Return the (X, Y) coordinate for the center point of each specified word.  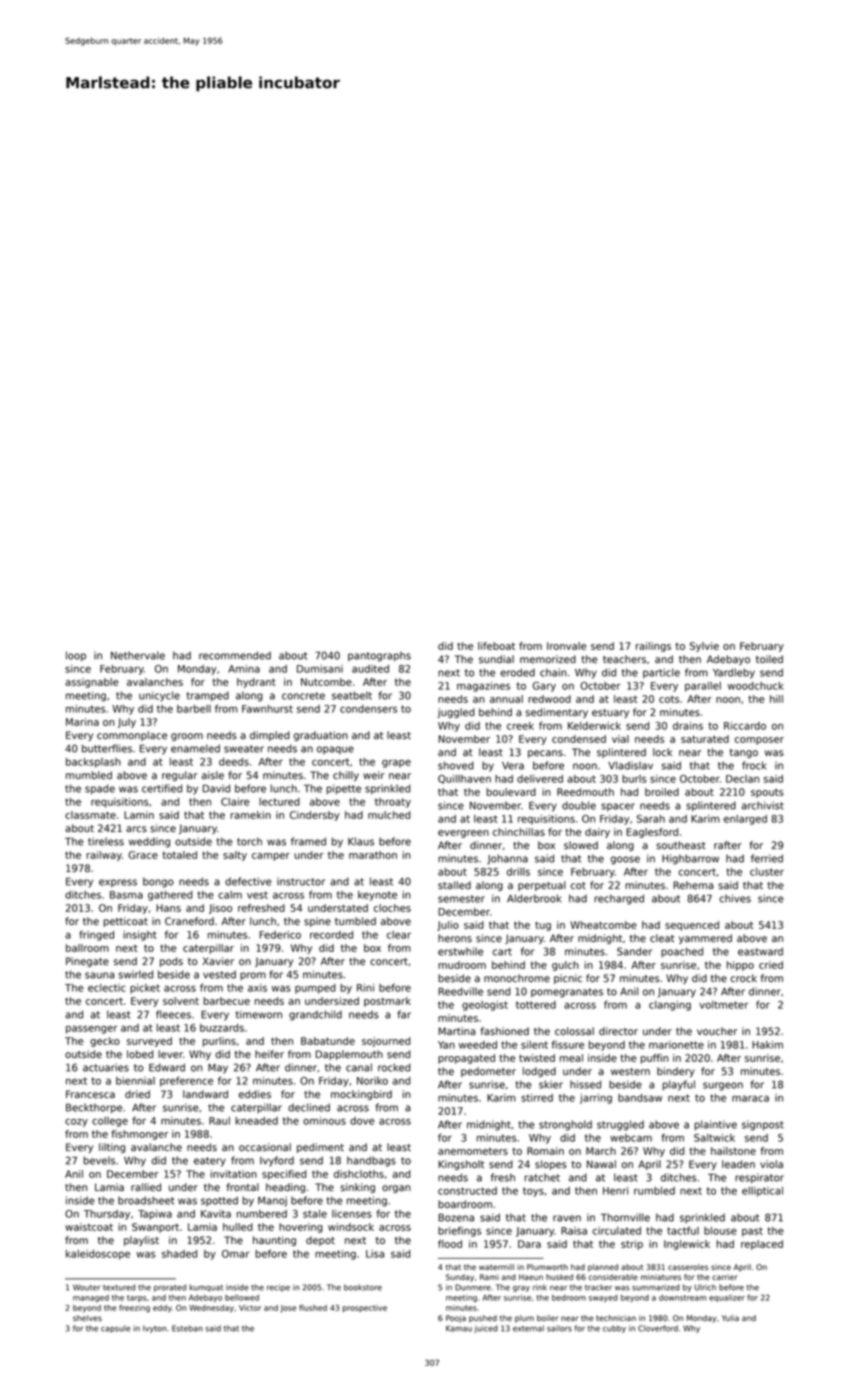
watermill (496, 1267)
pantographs (379, 656)
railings (653, 647)
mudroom (462, 965)
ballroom (87, 948)
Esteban (187, 1328)
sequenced (692, 926)
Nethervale (138, 655)
